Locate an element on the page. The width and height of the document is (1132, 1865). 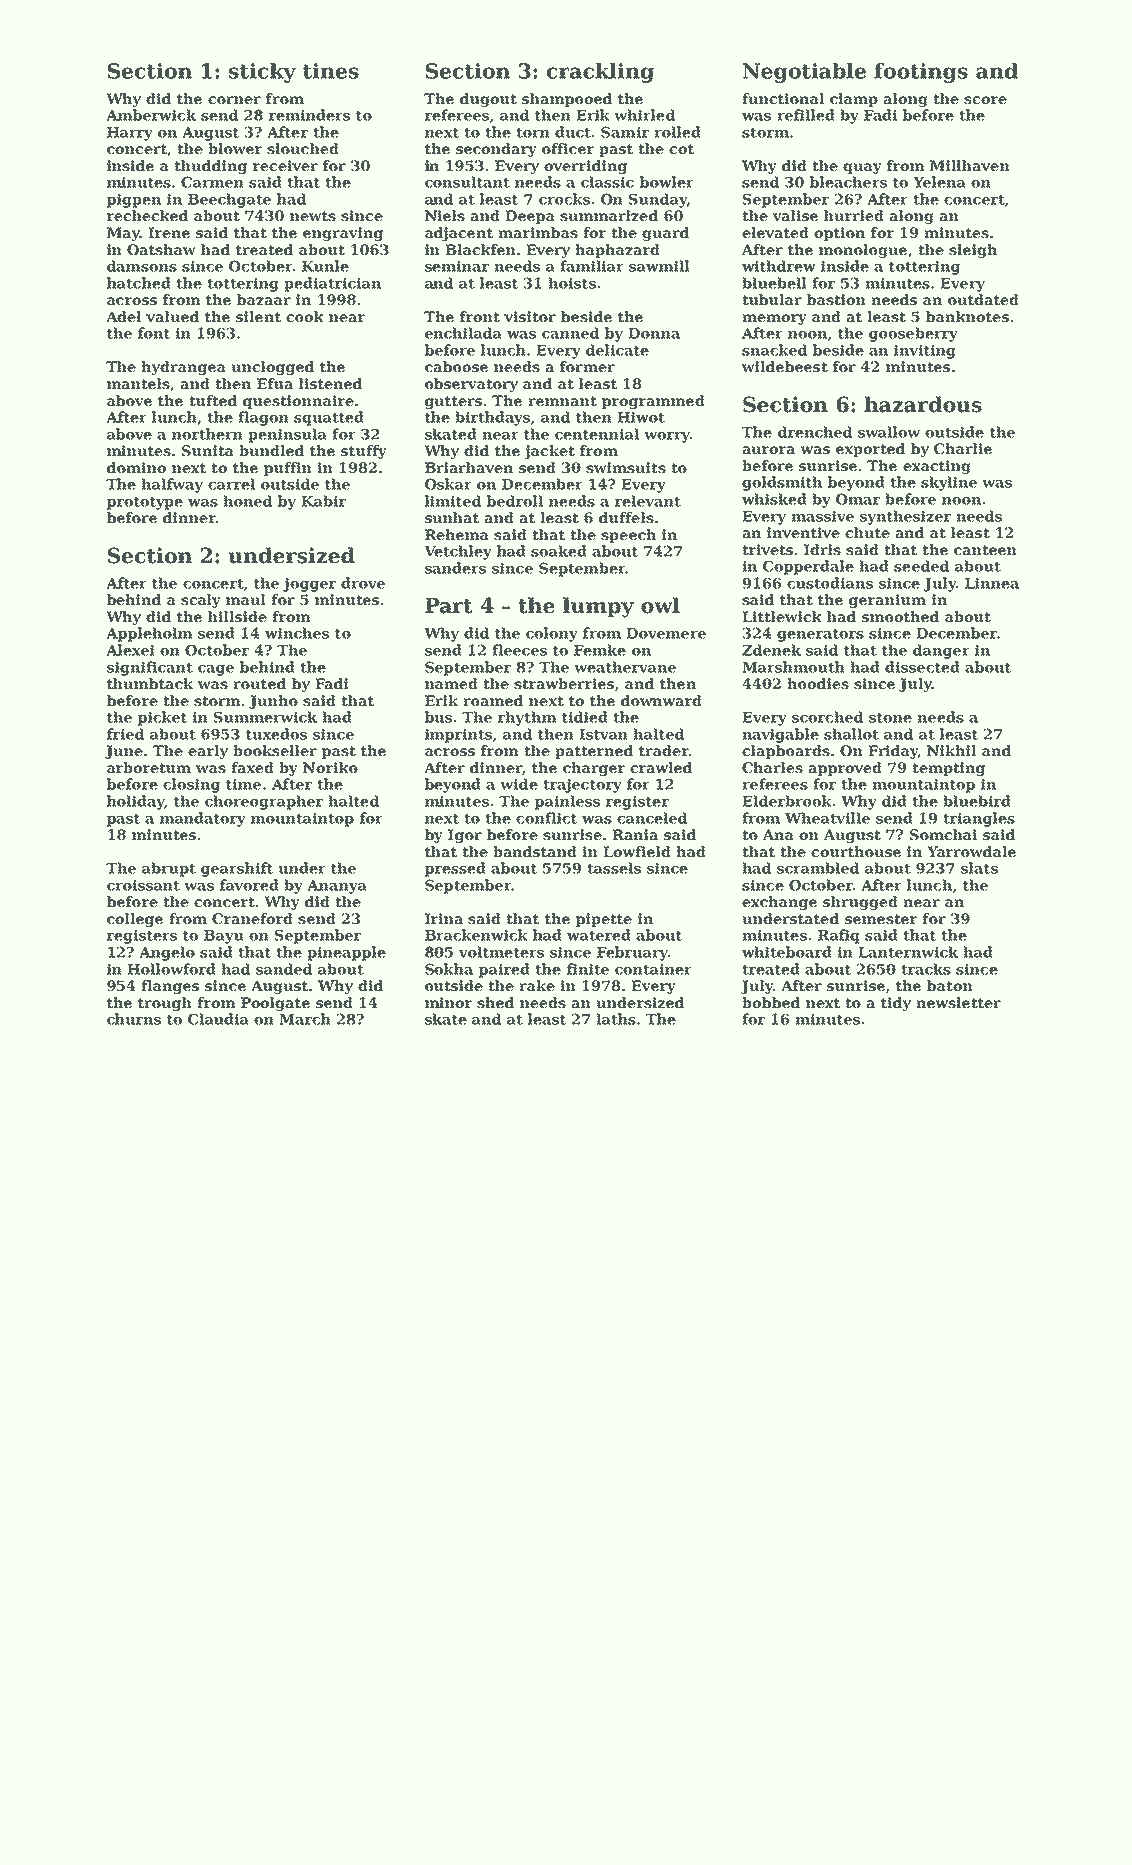
Adel is located at coordinates (123, 316).
